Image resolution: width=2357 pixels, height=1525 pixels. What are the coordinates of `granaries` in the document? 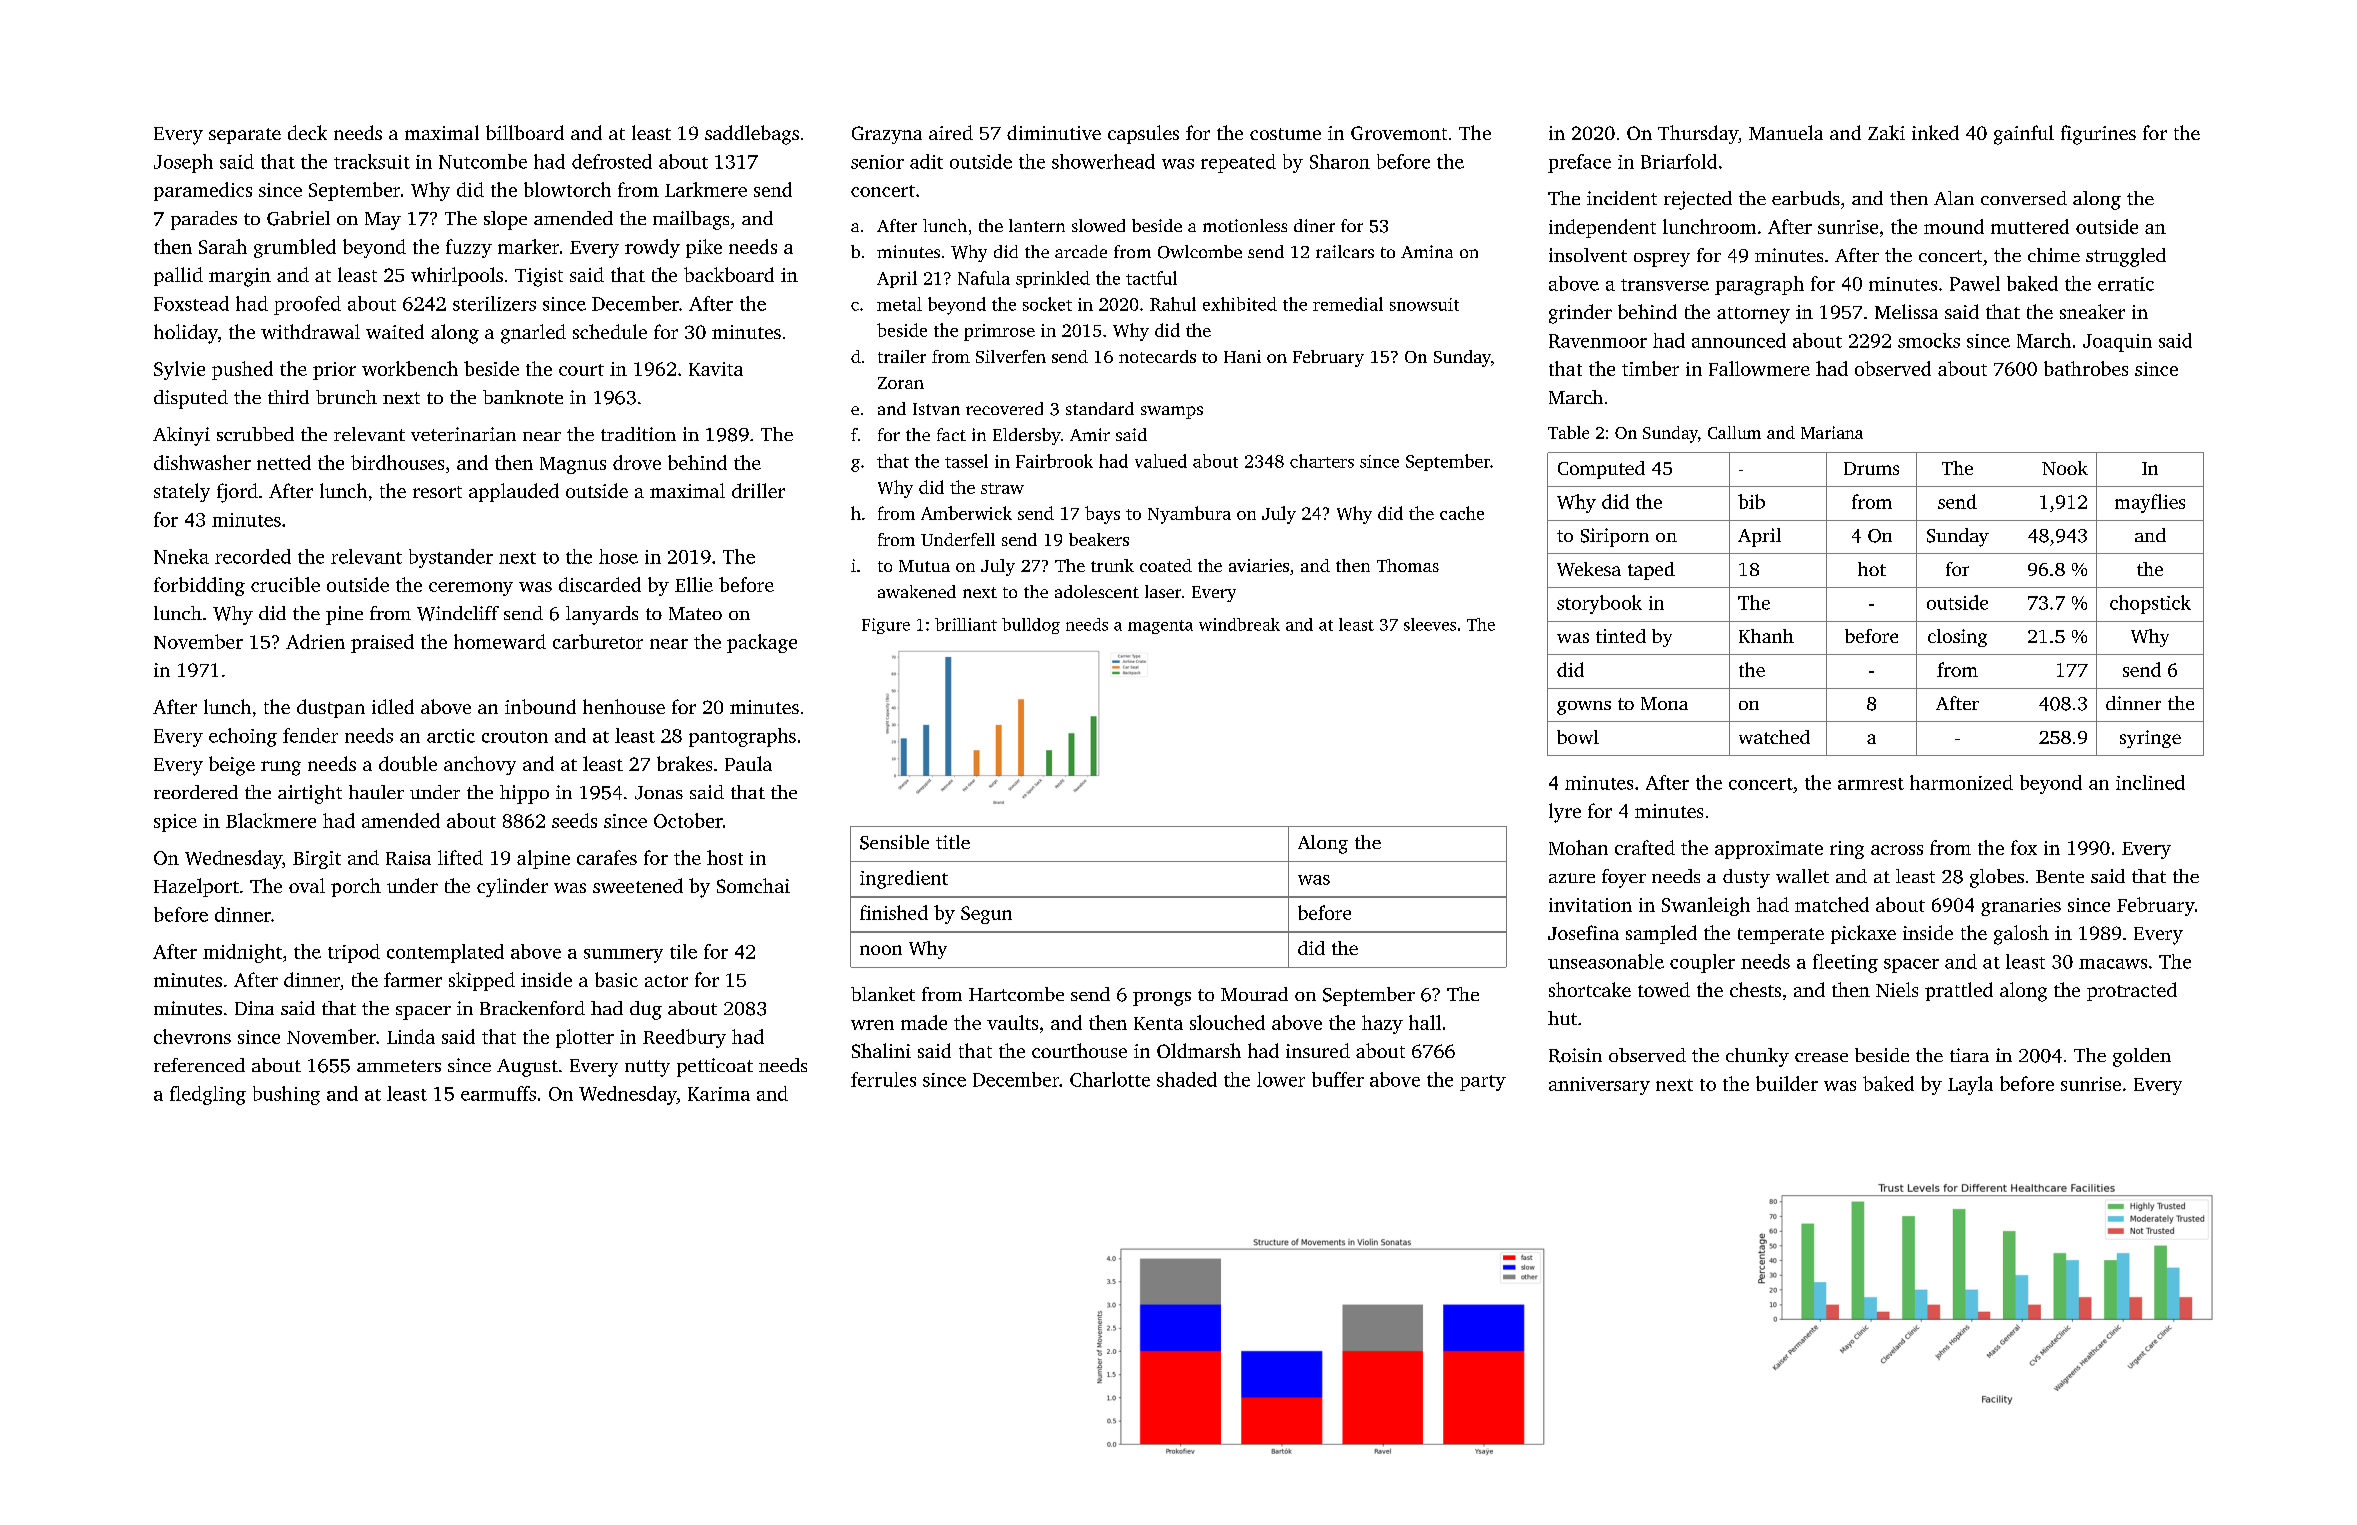 It's located at (2021, 907).
